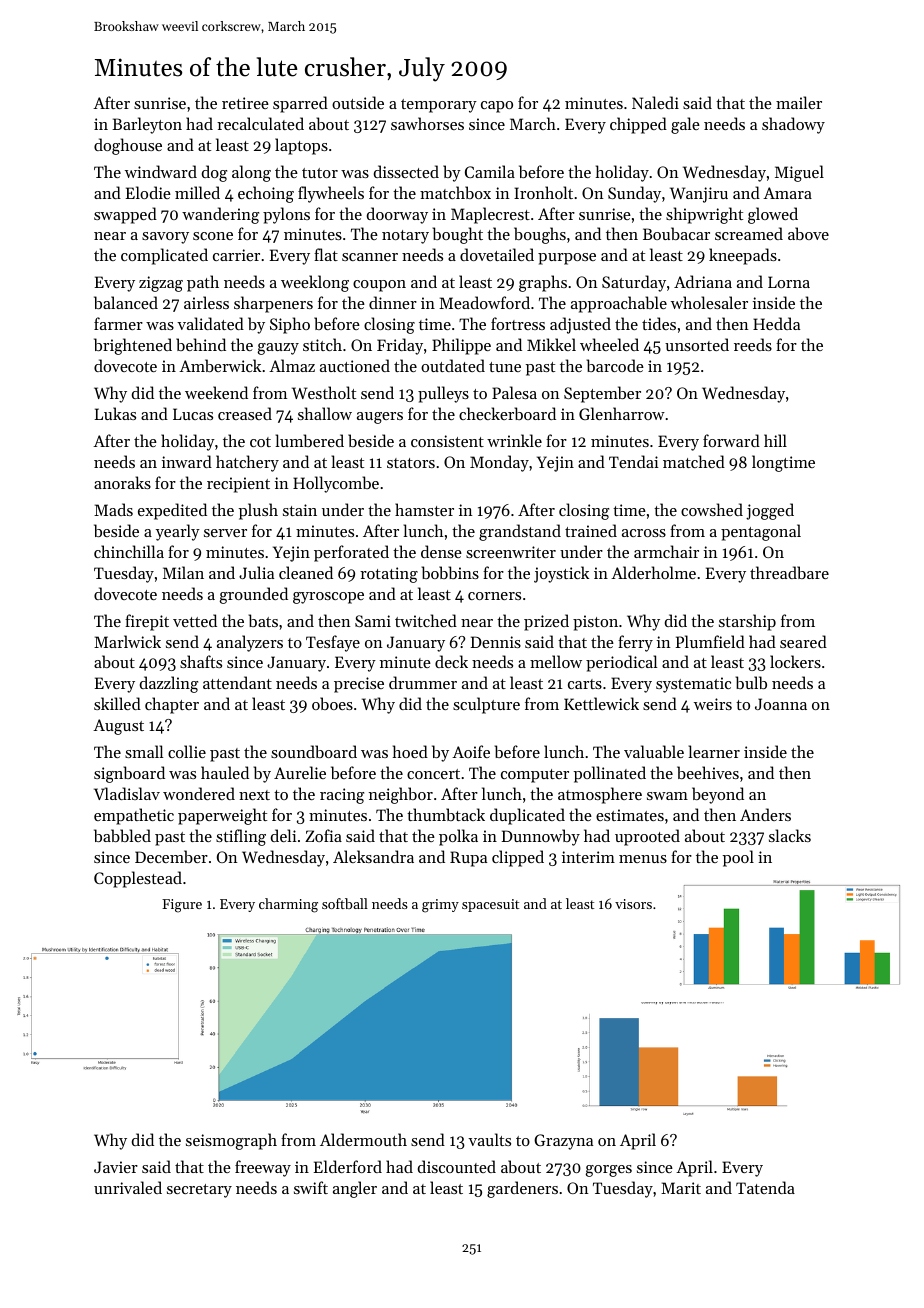 The image size is (924, 1308). What do you see at coordinates (699, 195) in the screenshot?
I see `Wanjiru` at bounding box center [699, 195].
